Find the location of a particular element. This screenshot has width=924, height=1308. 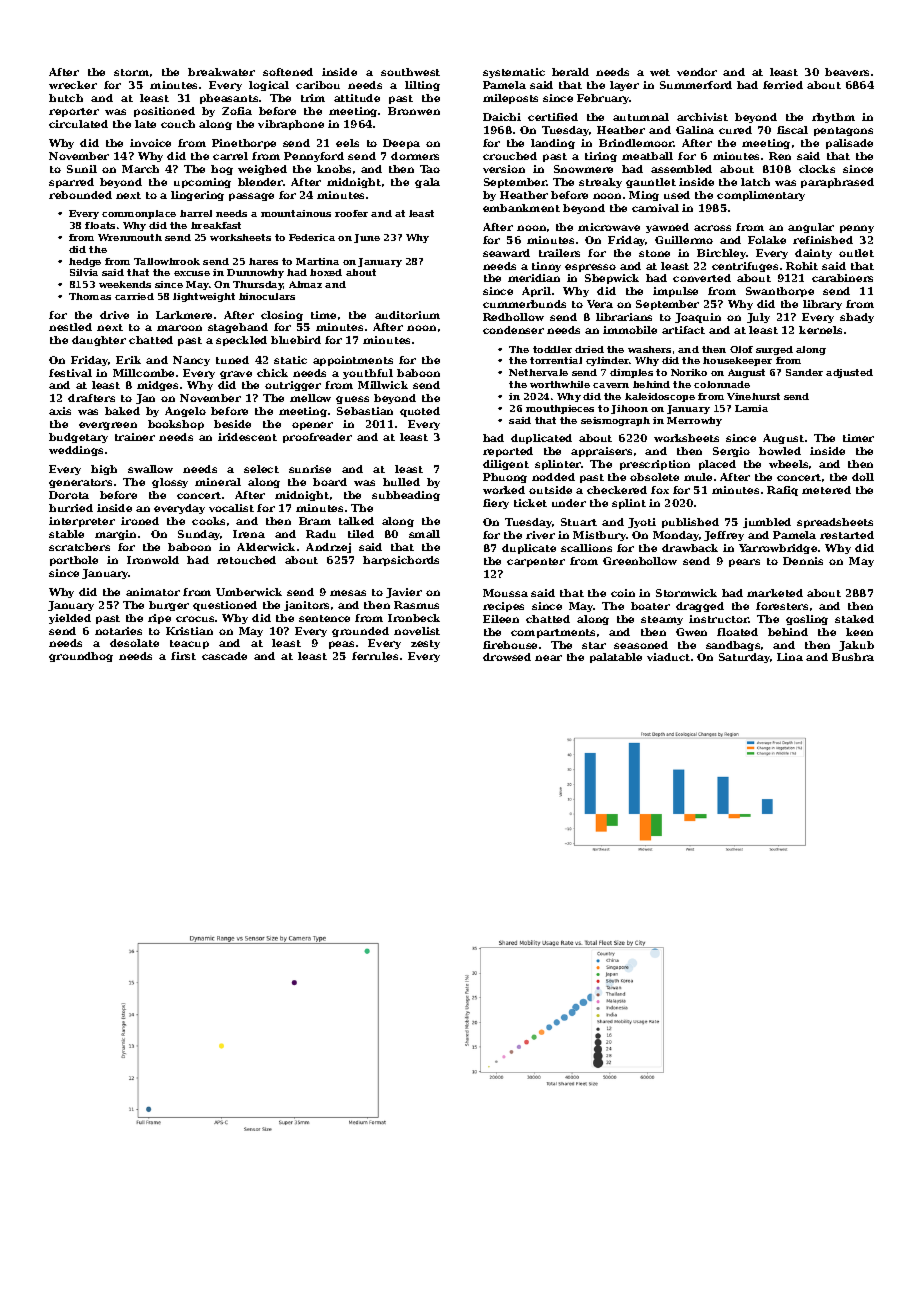

Javier is located at coordinates (404, 593).
